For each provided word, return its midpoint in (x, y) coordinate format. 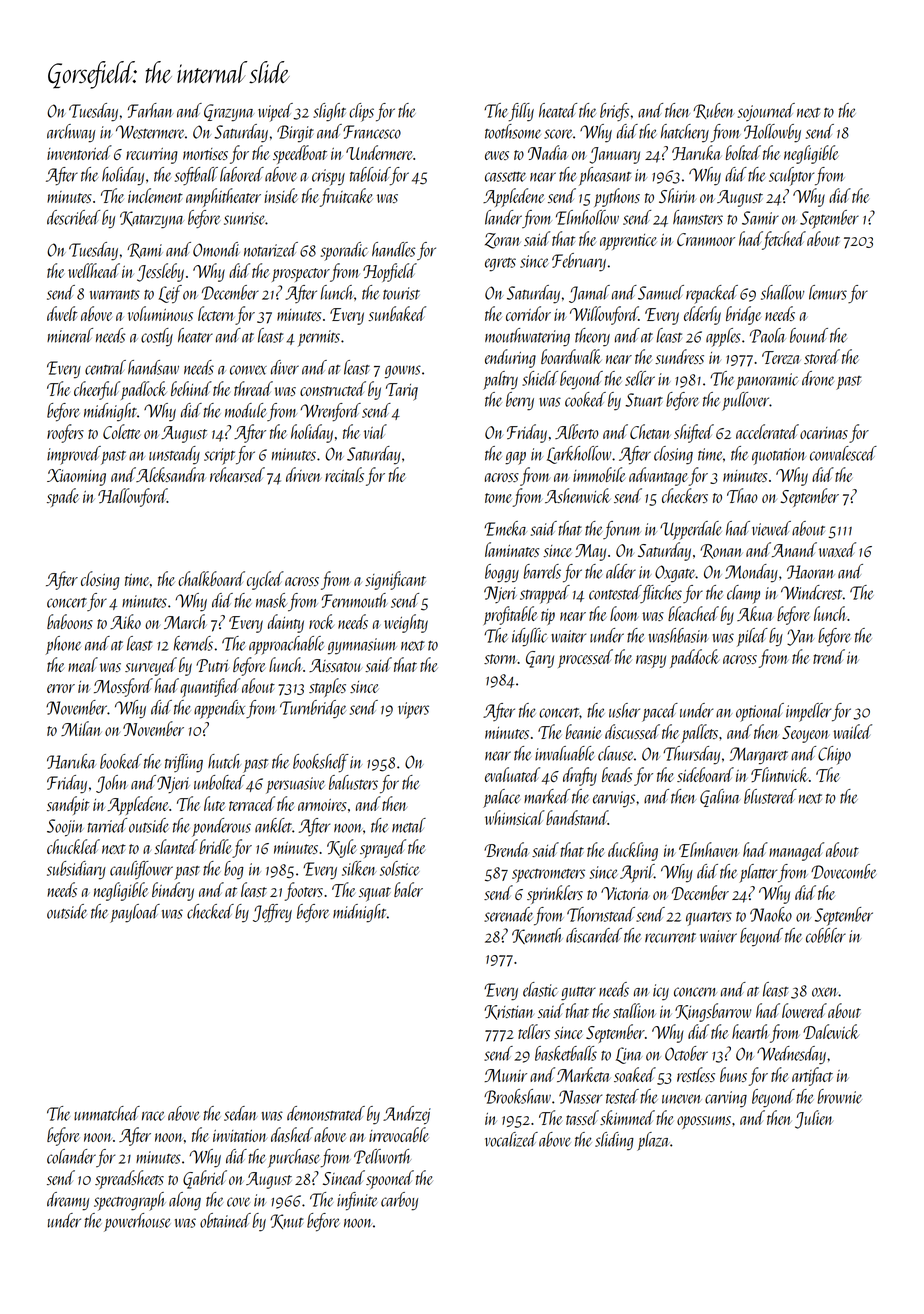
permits (319, 338)
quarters (709, 919)
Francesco (372, 132)
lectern (216, 313)
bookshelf (321, 763)
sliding (614, 1141)
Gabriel (205, 1179)
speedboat (300, 154)
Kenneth (537, 936)
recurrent (670, 937)
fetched (784, 240)
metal (409, 825)
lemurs (828, 292)
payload (135, 913)
